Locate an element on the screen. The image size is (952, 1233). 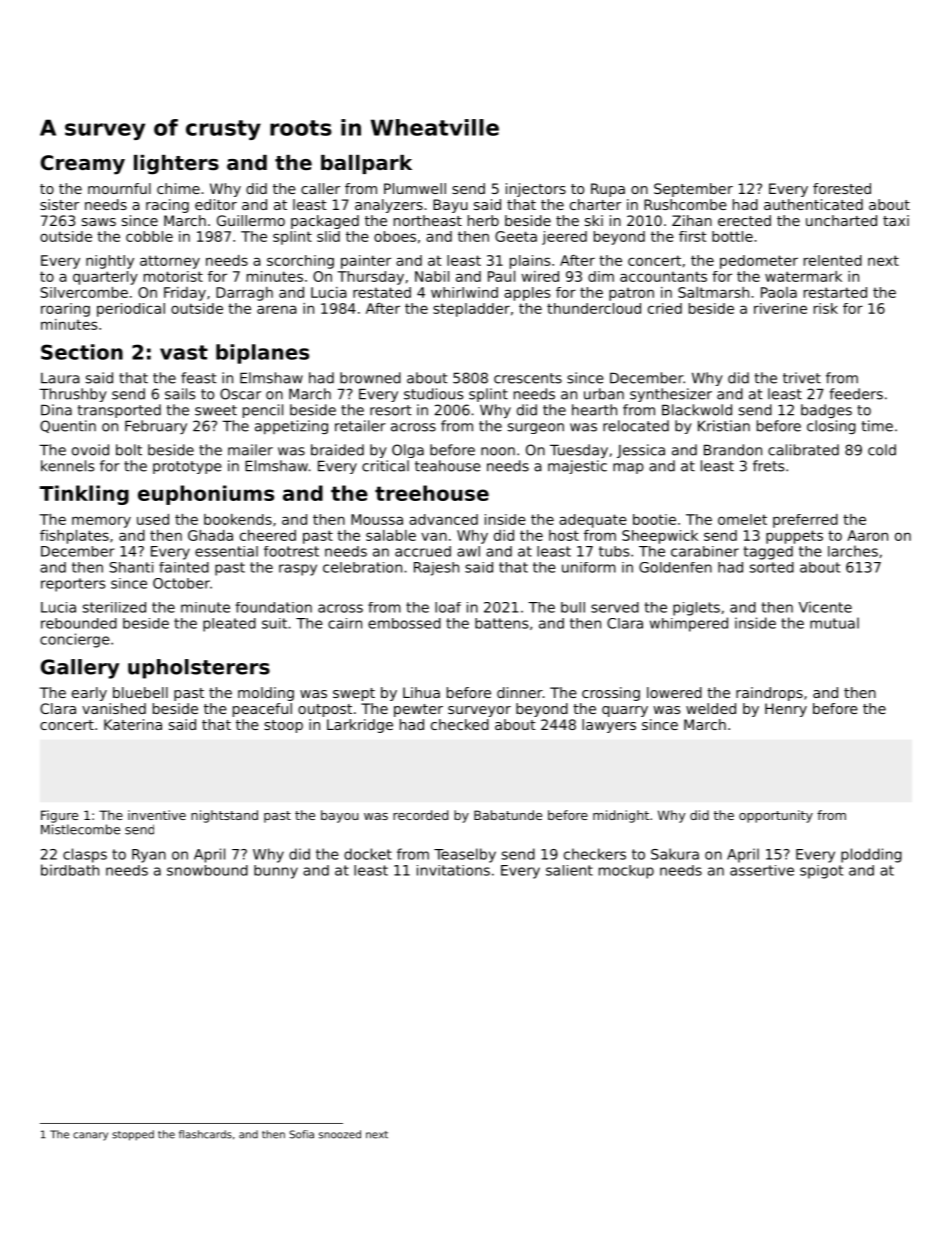
foundation is located at coordinates (273, 607).
